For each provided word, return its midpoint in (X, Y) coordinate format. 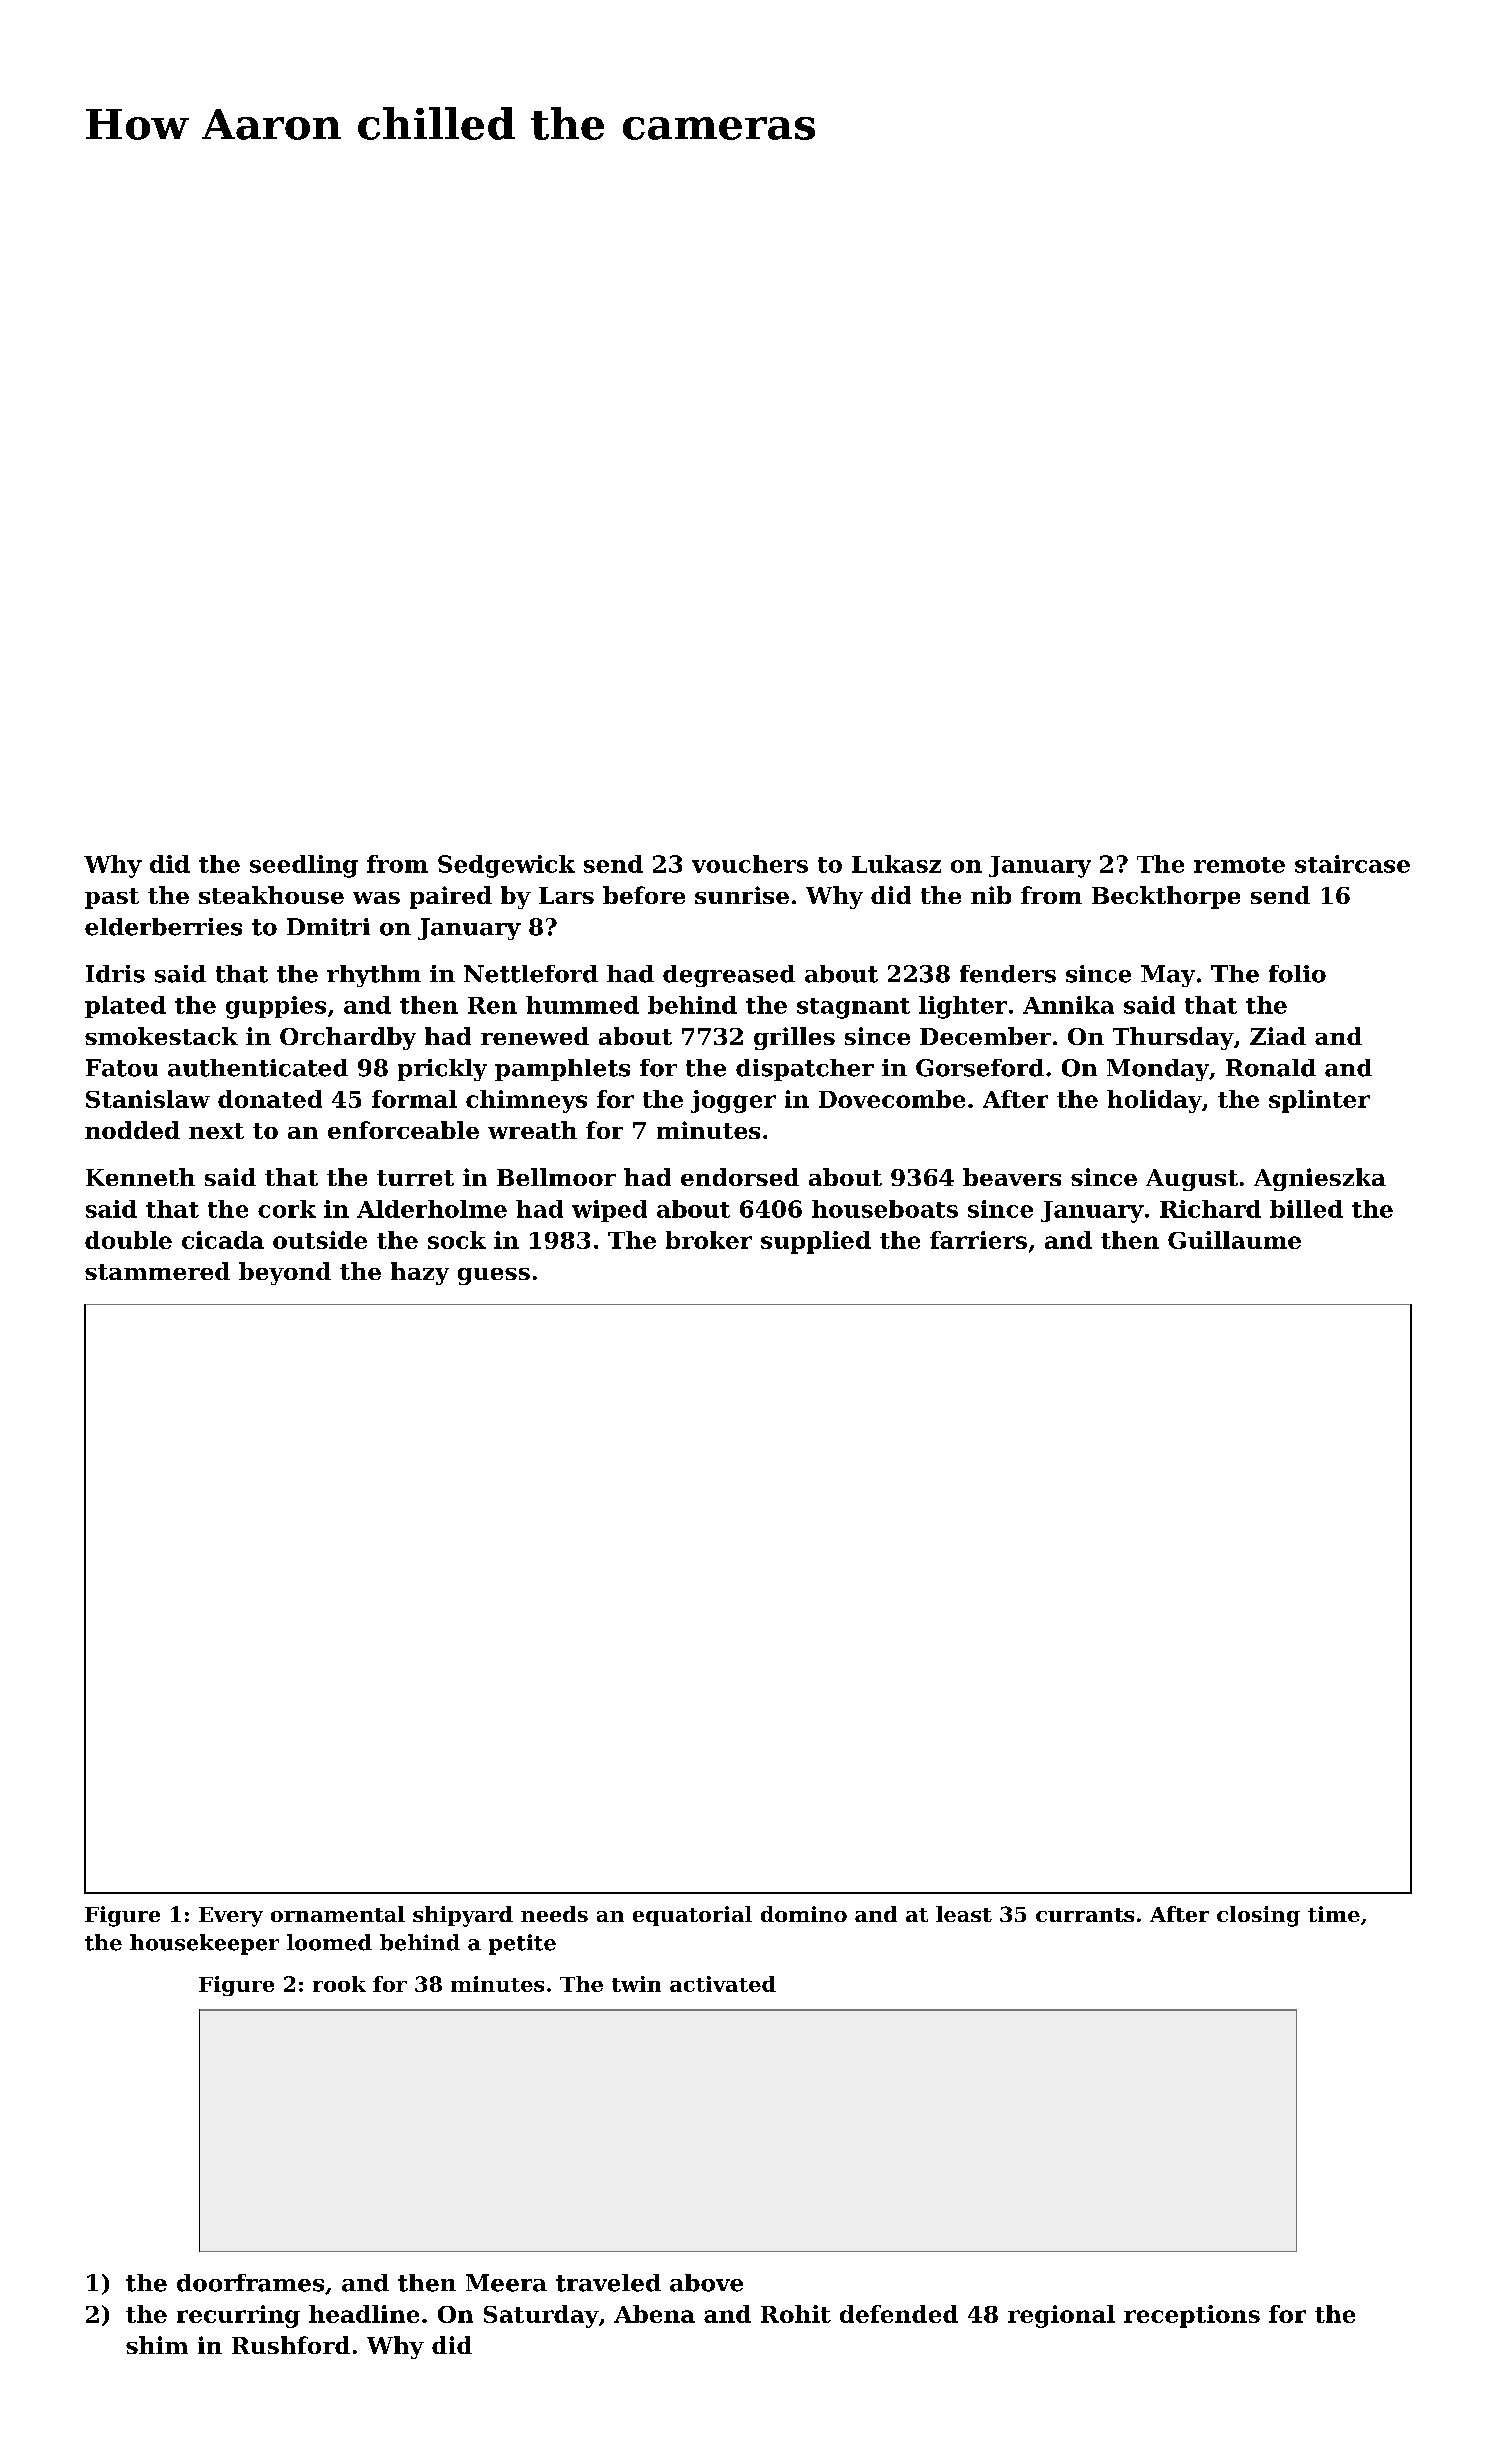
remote (1239, 865)
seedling (304, 866)
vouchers (750, 864)
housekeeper (204, 1944)
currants (1085, 1915)
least (964, 1914)
